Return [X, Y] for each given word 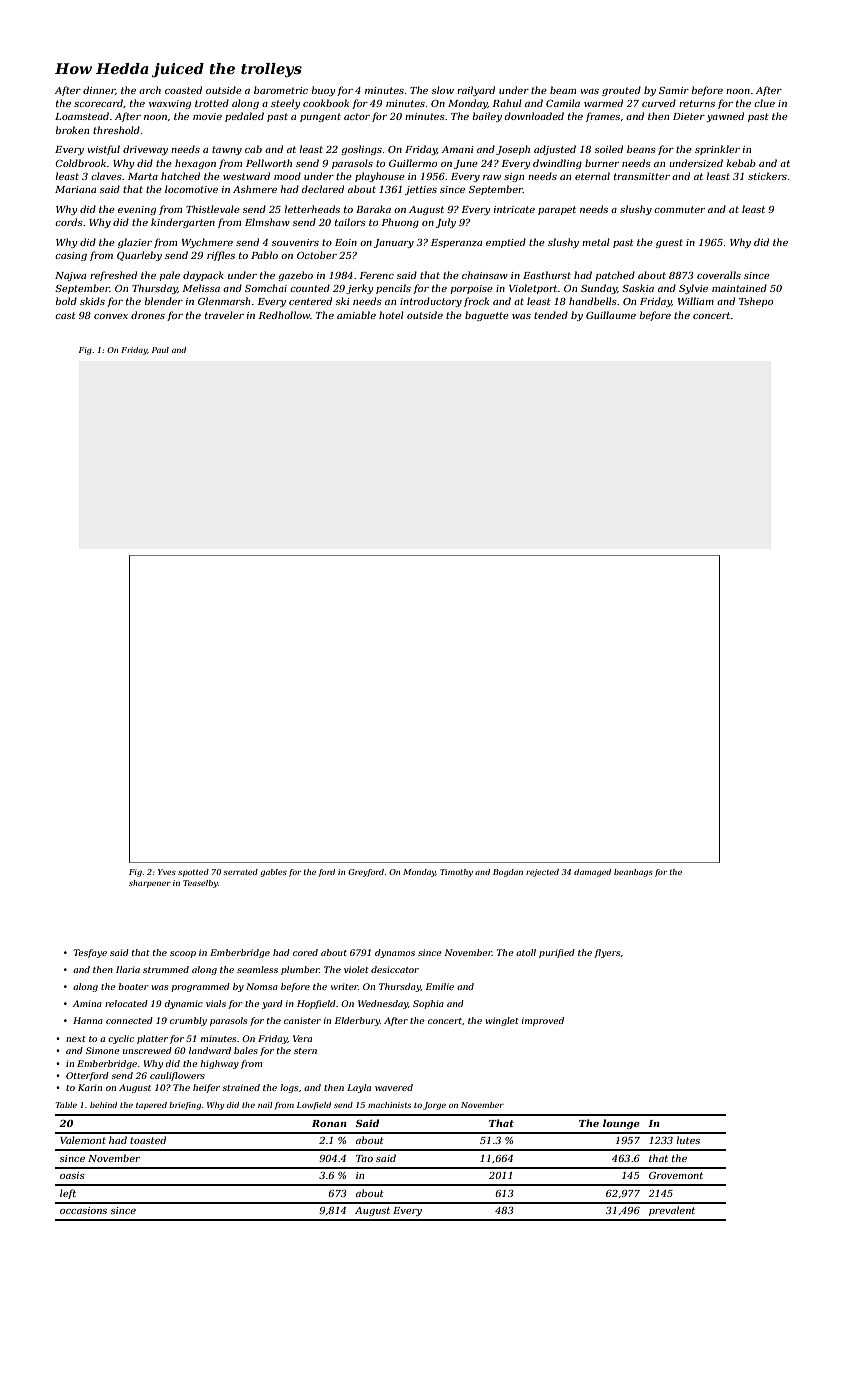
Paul [160, 350]
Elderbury [357, 1021]
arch [150, 90]
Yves [167, 872]
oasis [72, 1175]
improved [543, 1021]
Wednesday [383, 1004]
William [696, 301]
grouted [621, 91]
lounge [621, 1124]
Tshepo [756, 302]
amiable [356, 315]
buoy [323, 91]
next [76, 1039]
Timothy [456, 873]
